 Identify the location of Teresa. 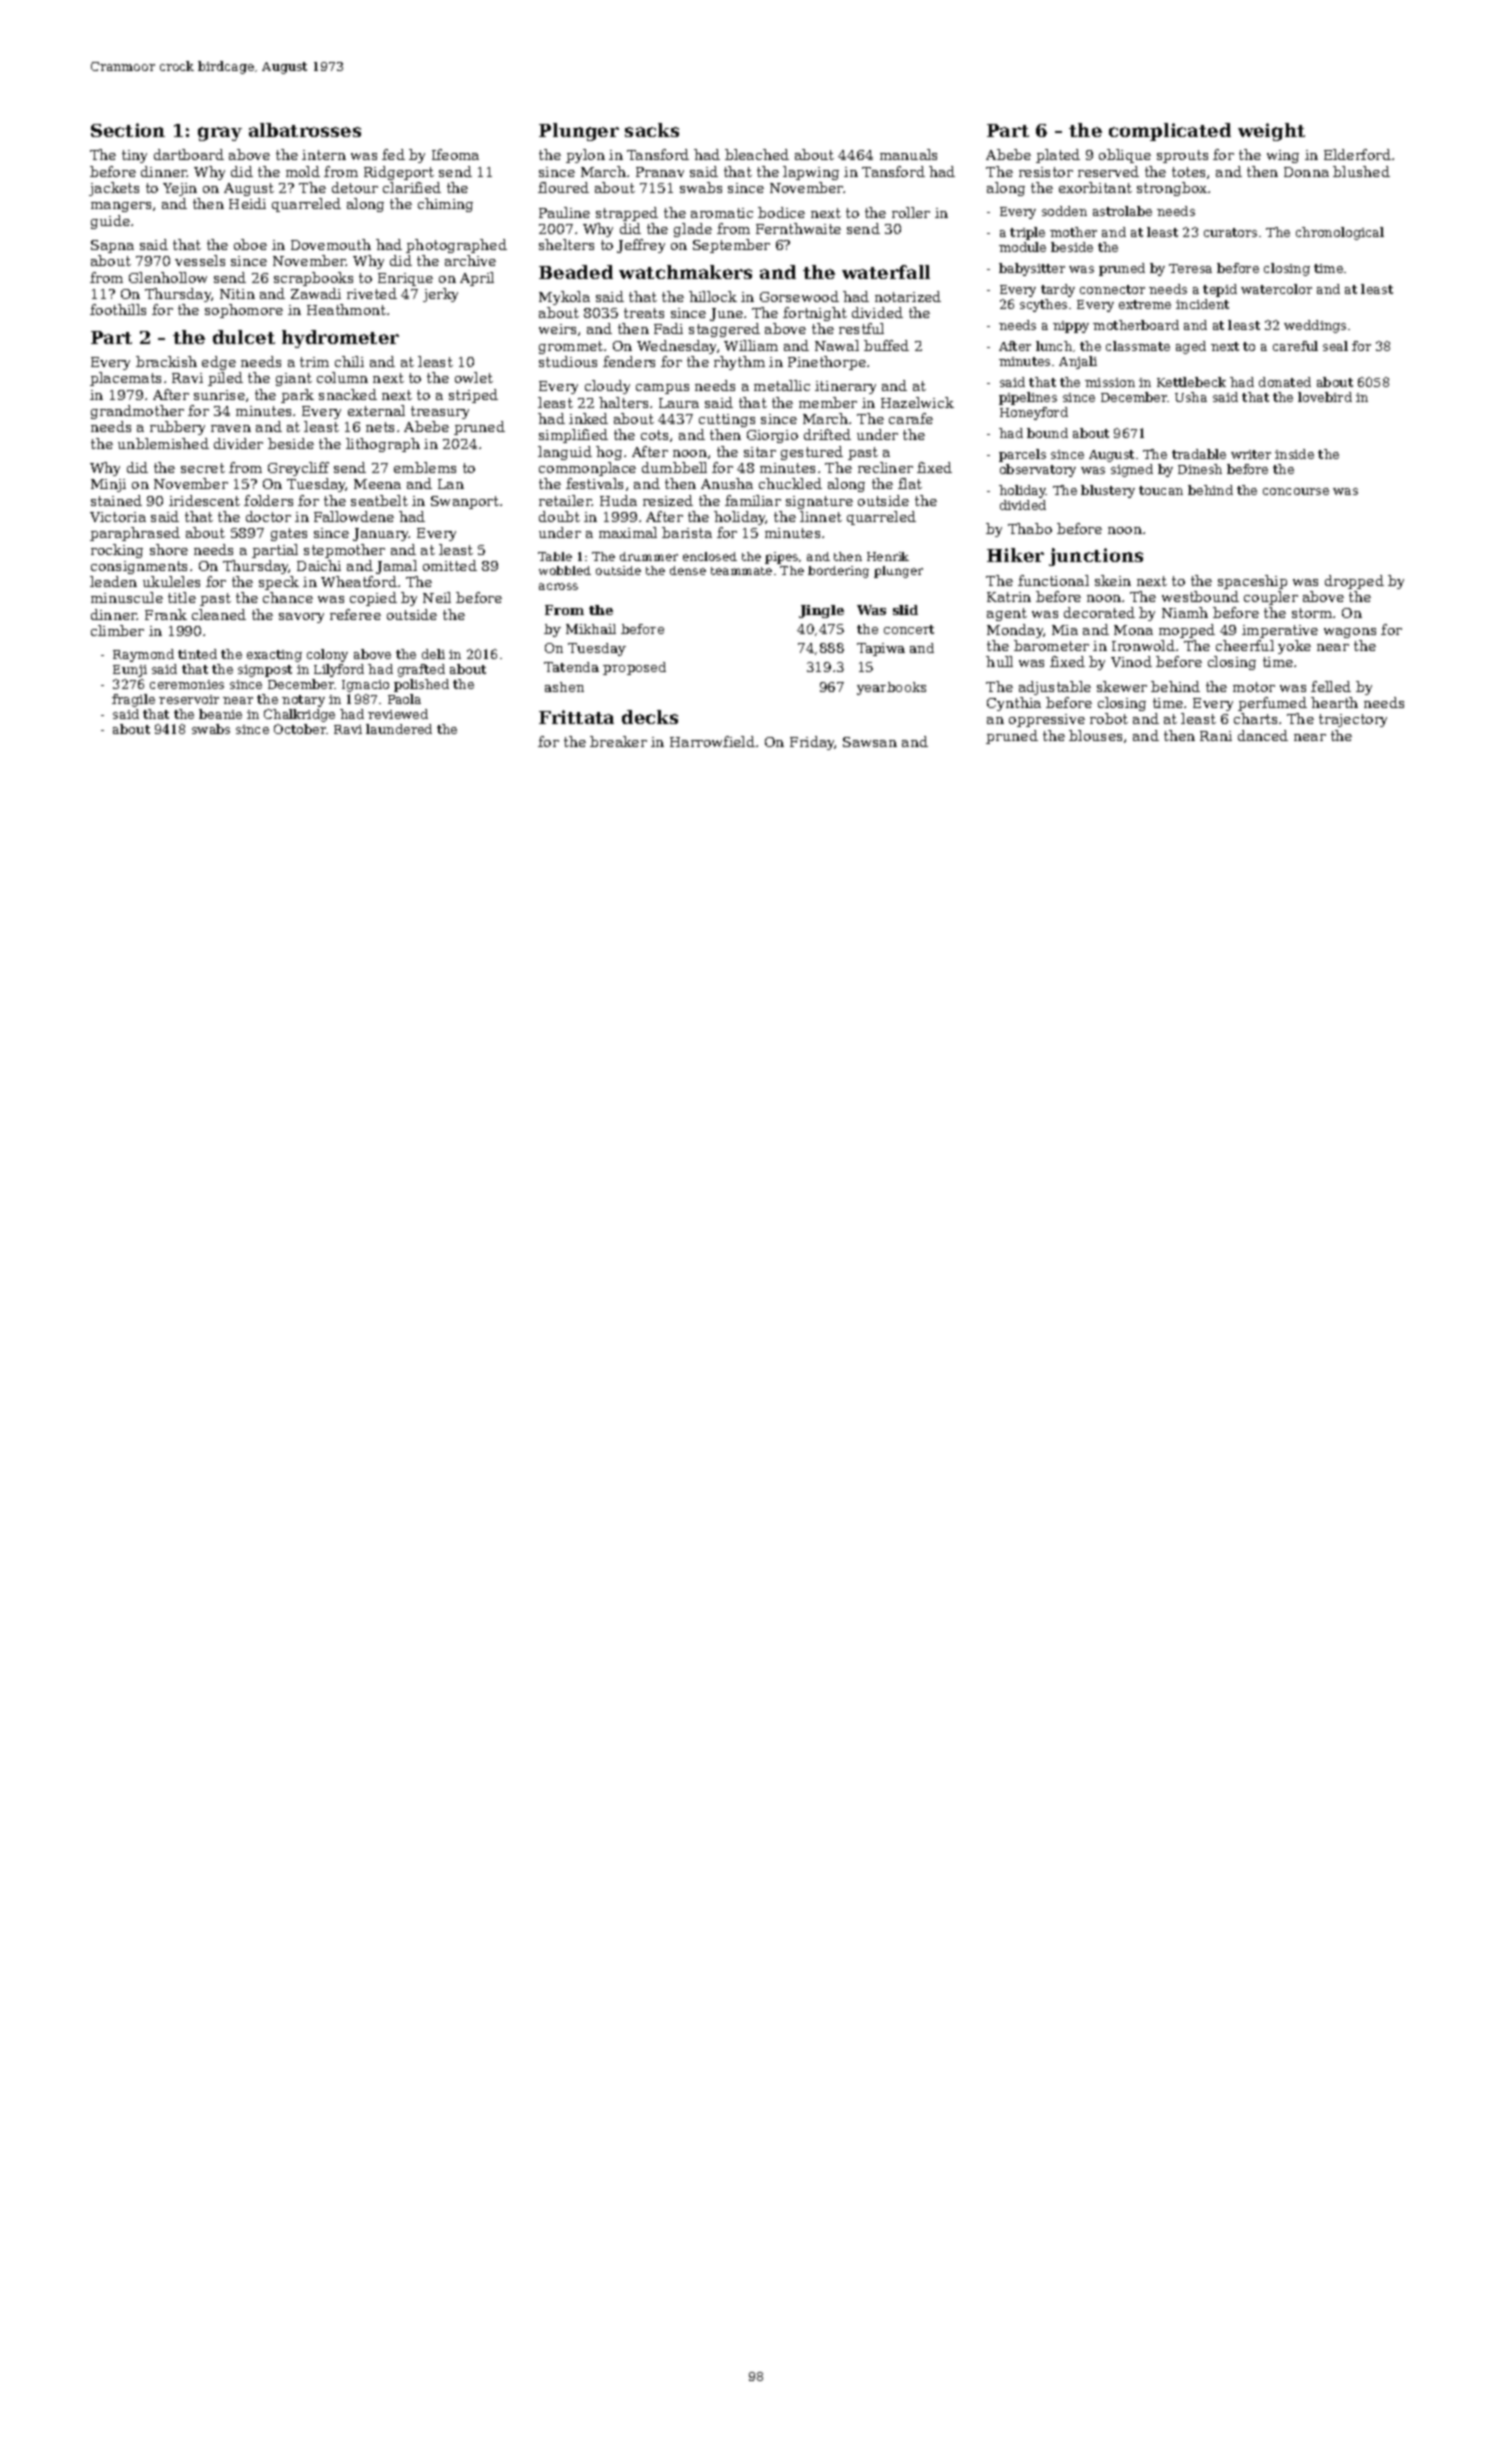
(1190, 268).
